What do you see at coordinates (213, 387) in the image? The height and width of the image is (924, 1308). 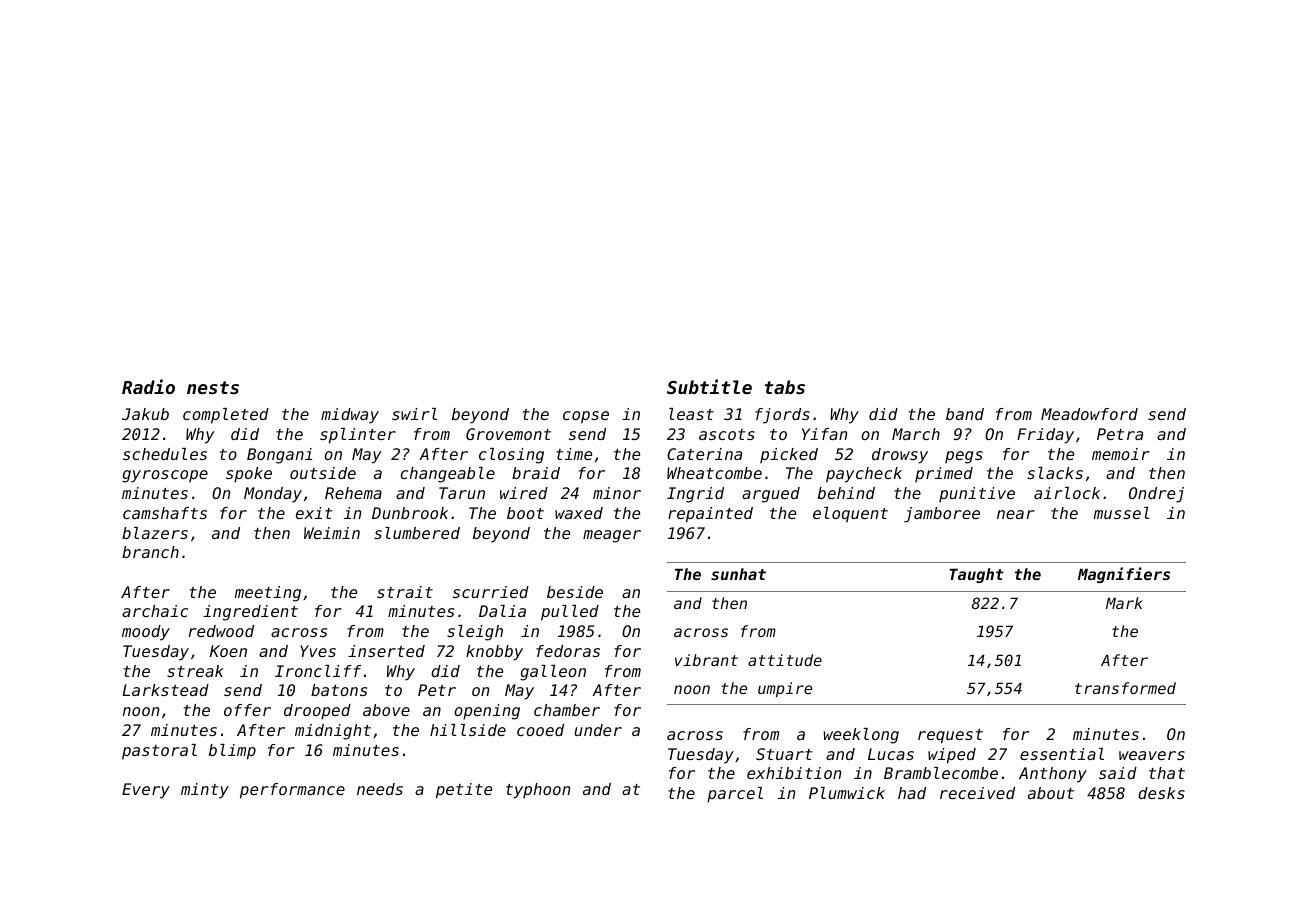 I see `nests` at bounding box center [213, 387].
